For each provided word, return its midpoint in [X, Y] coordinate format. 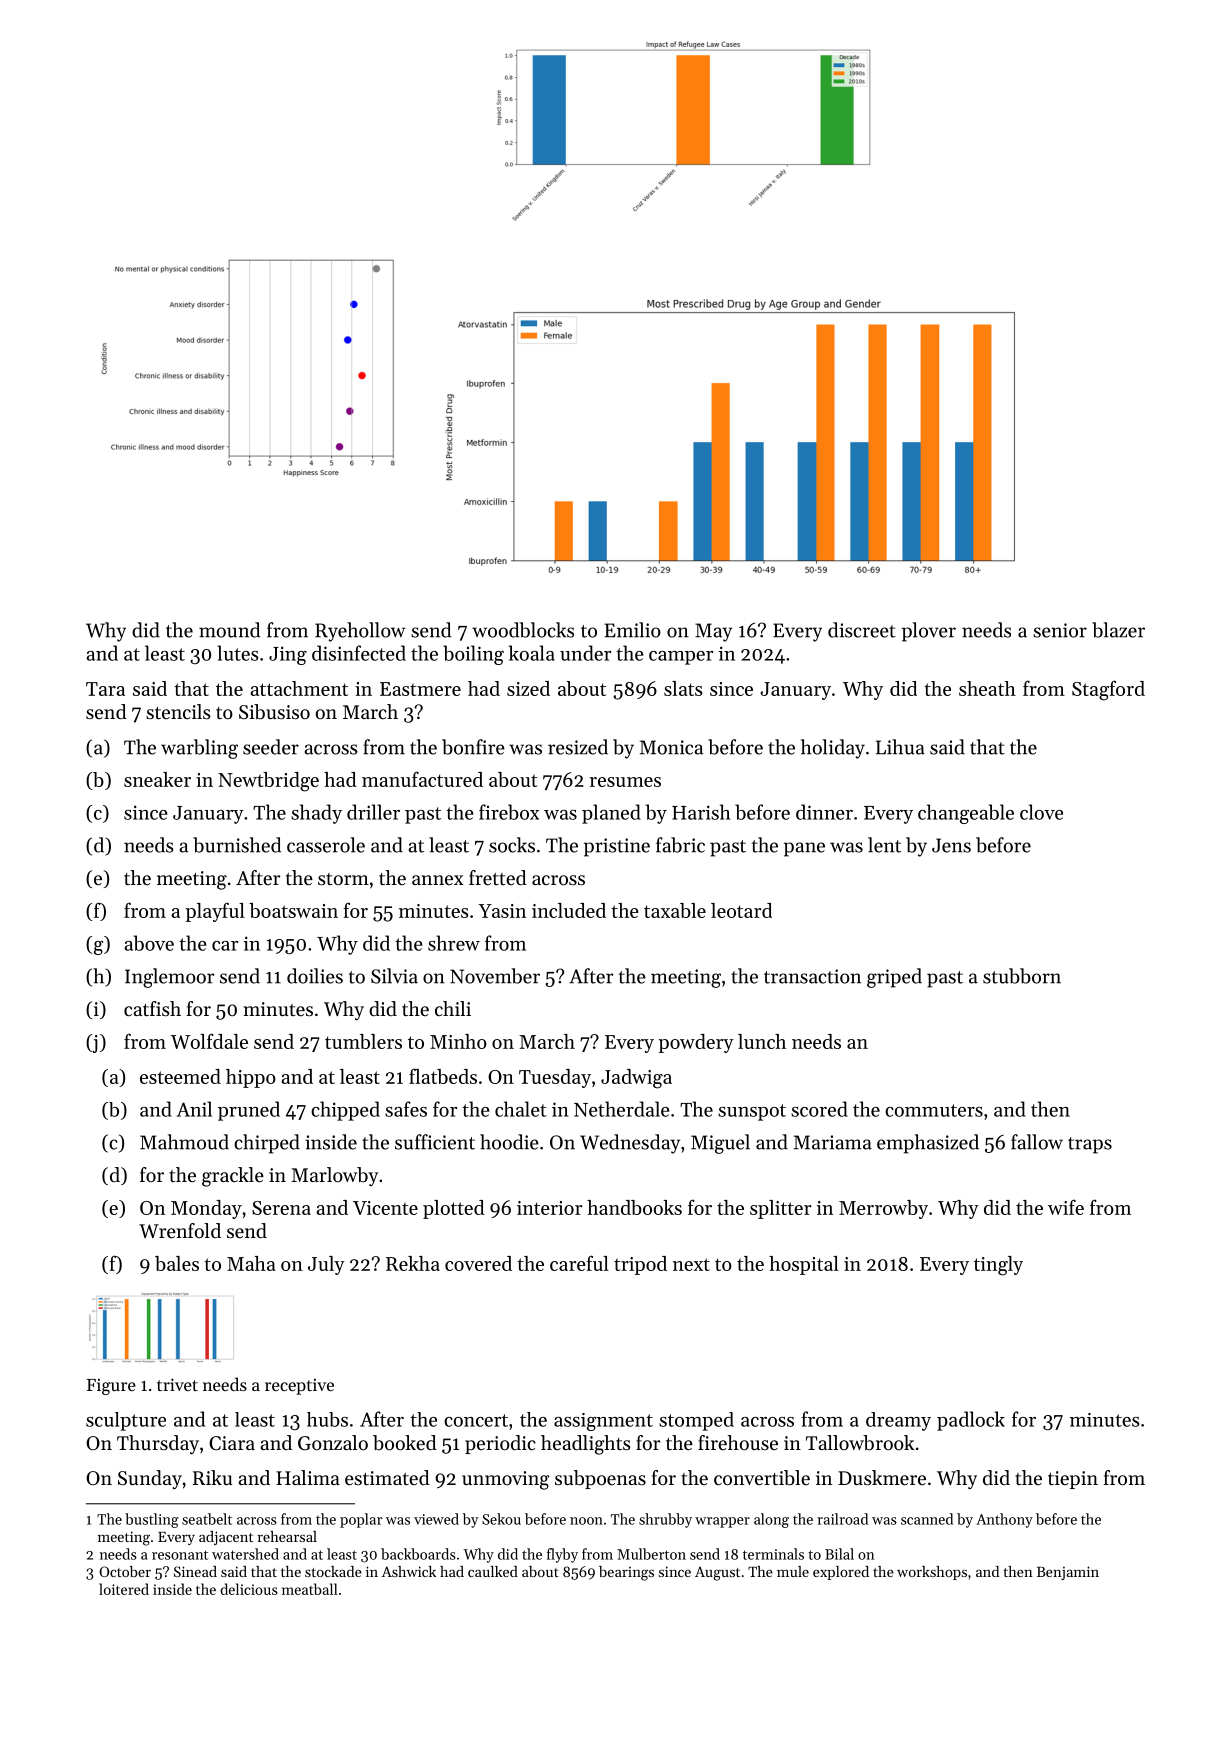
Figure [111, 1386]
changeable [966, 814]
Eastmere [420, 689]
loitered [124, 1589]
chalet [521, 1109]
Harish [701, 812]
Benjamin [1068, 1573]
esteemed [180, 1076]
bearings [626, 1573]
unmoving [506, 1480]
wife [1066, 1207]
